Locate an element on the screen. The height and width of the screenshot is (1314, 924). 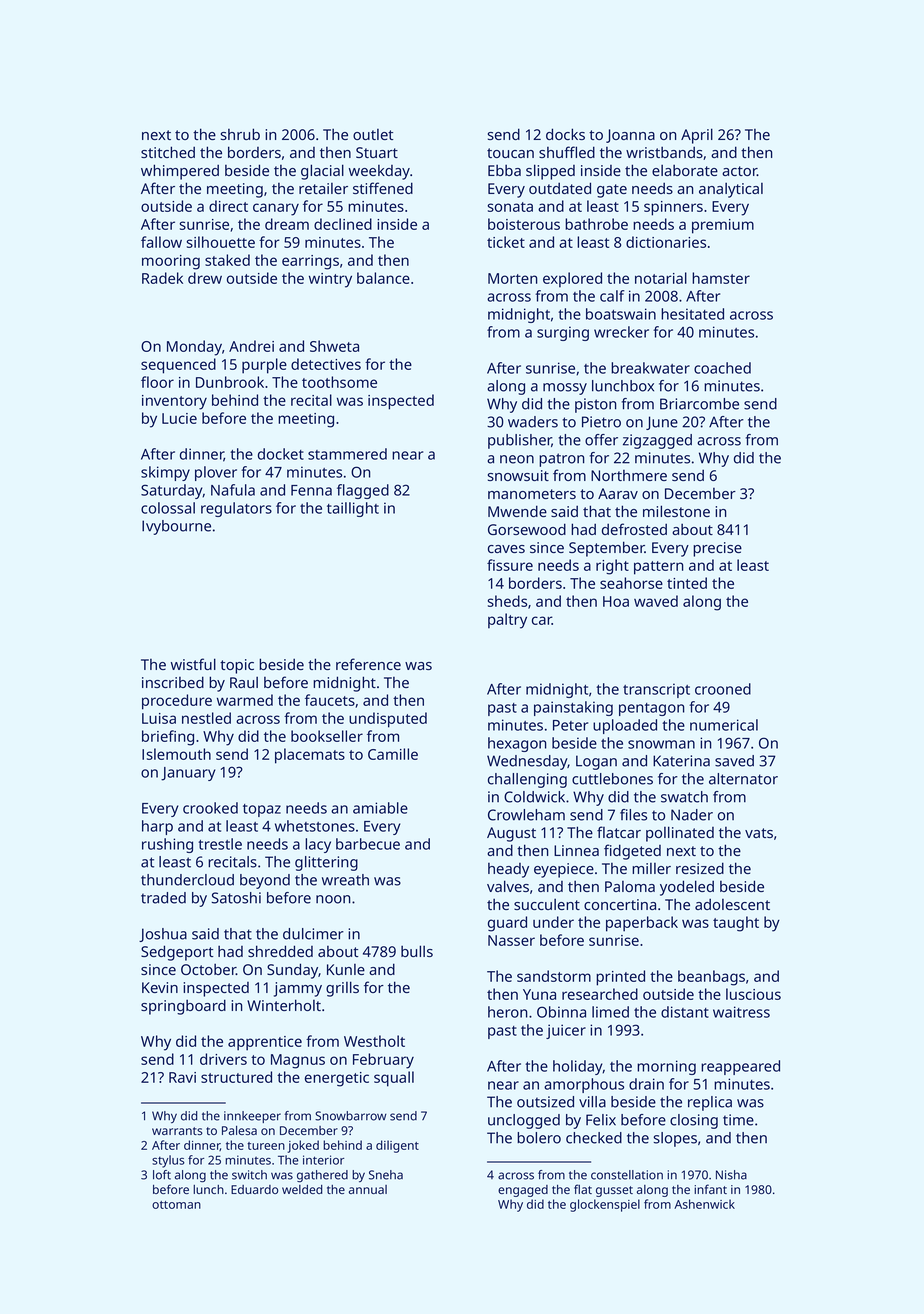
Ravi is located at coordinates (182, 1077).
